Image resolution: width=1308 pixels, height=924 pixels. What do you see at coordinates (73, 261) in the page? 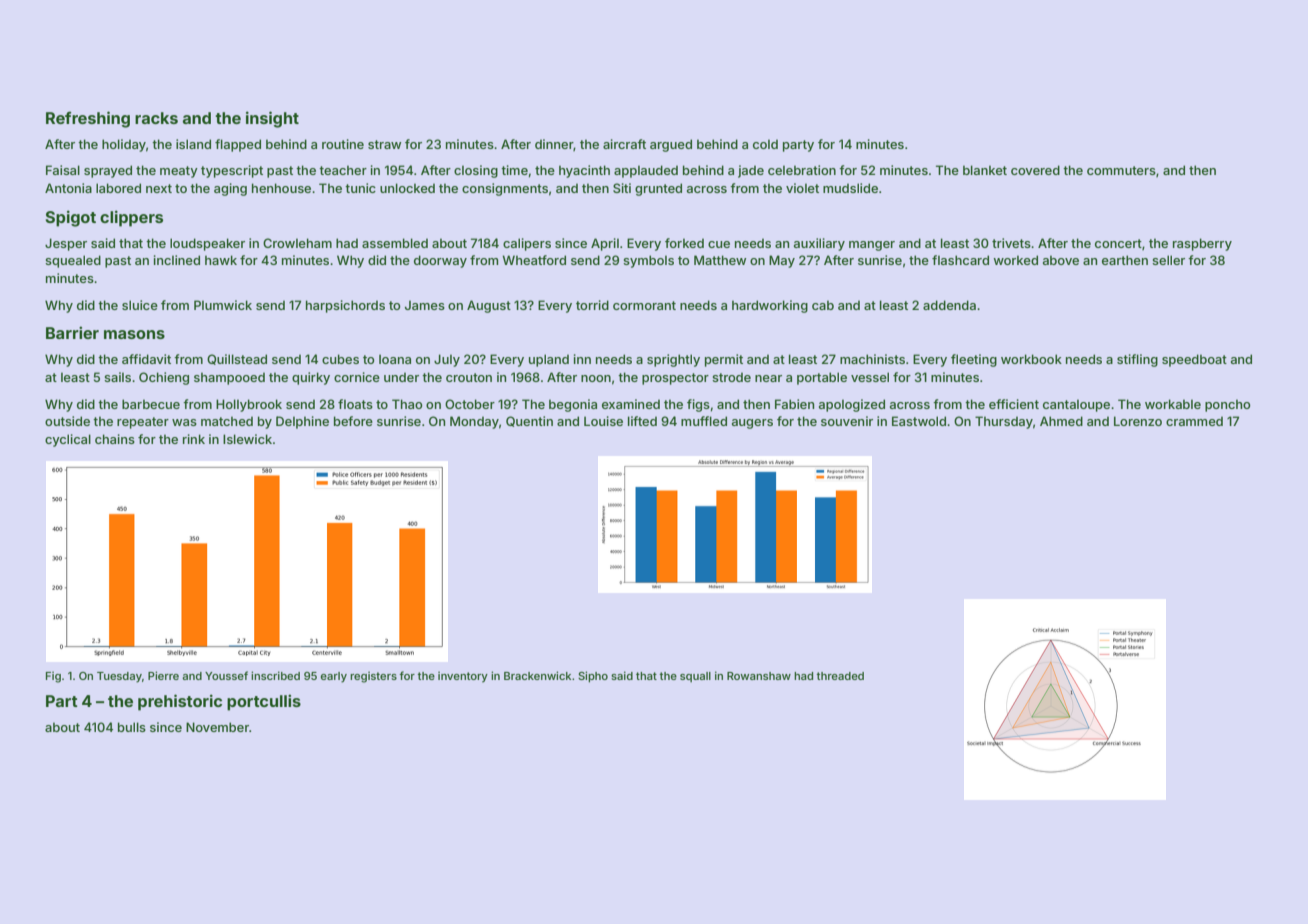
I see `squealed` at bounding box center [73, 261].
